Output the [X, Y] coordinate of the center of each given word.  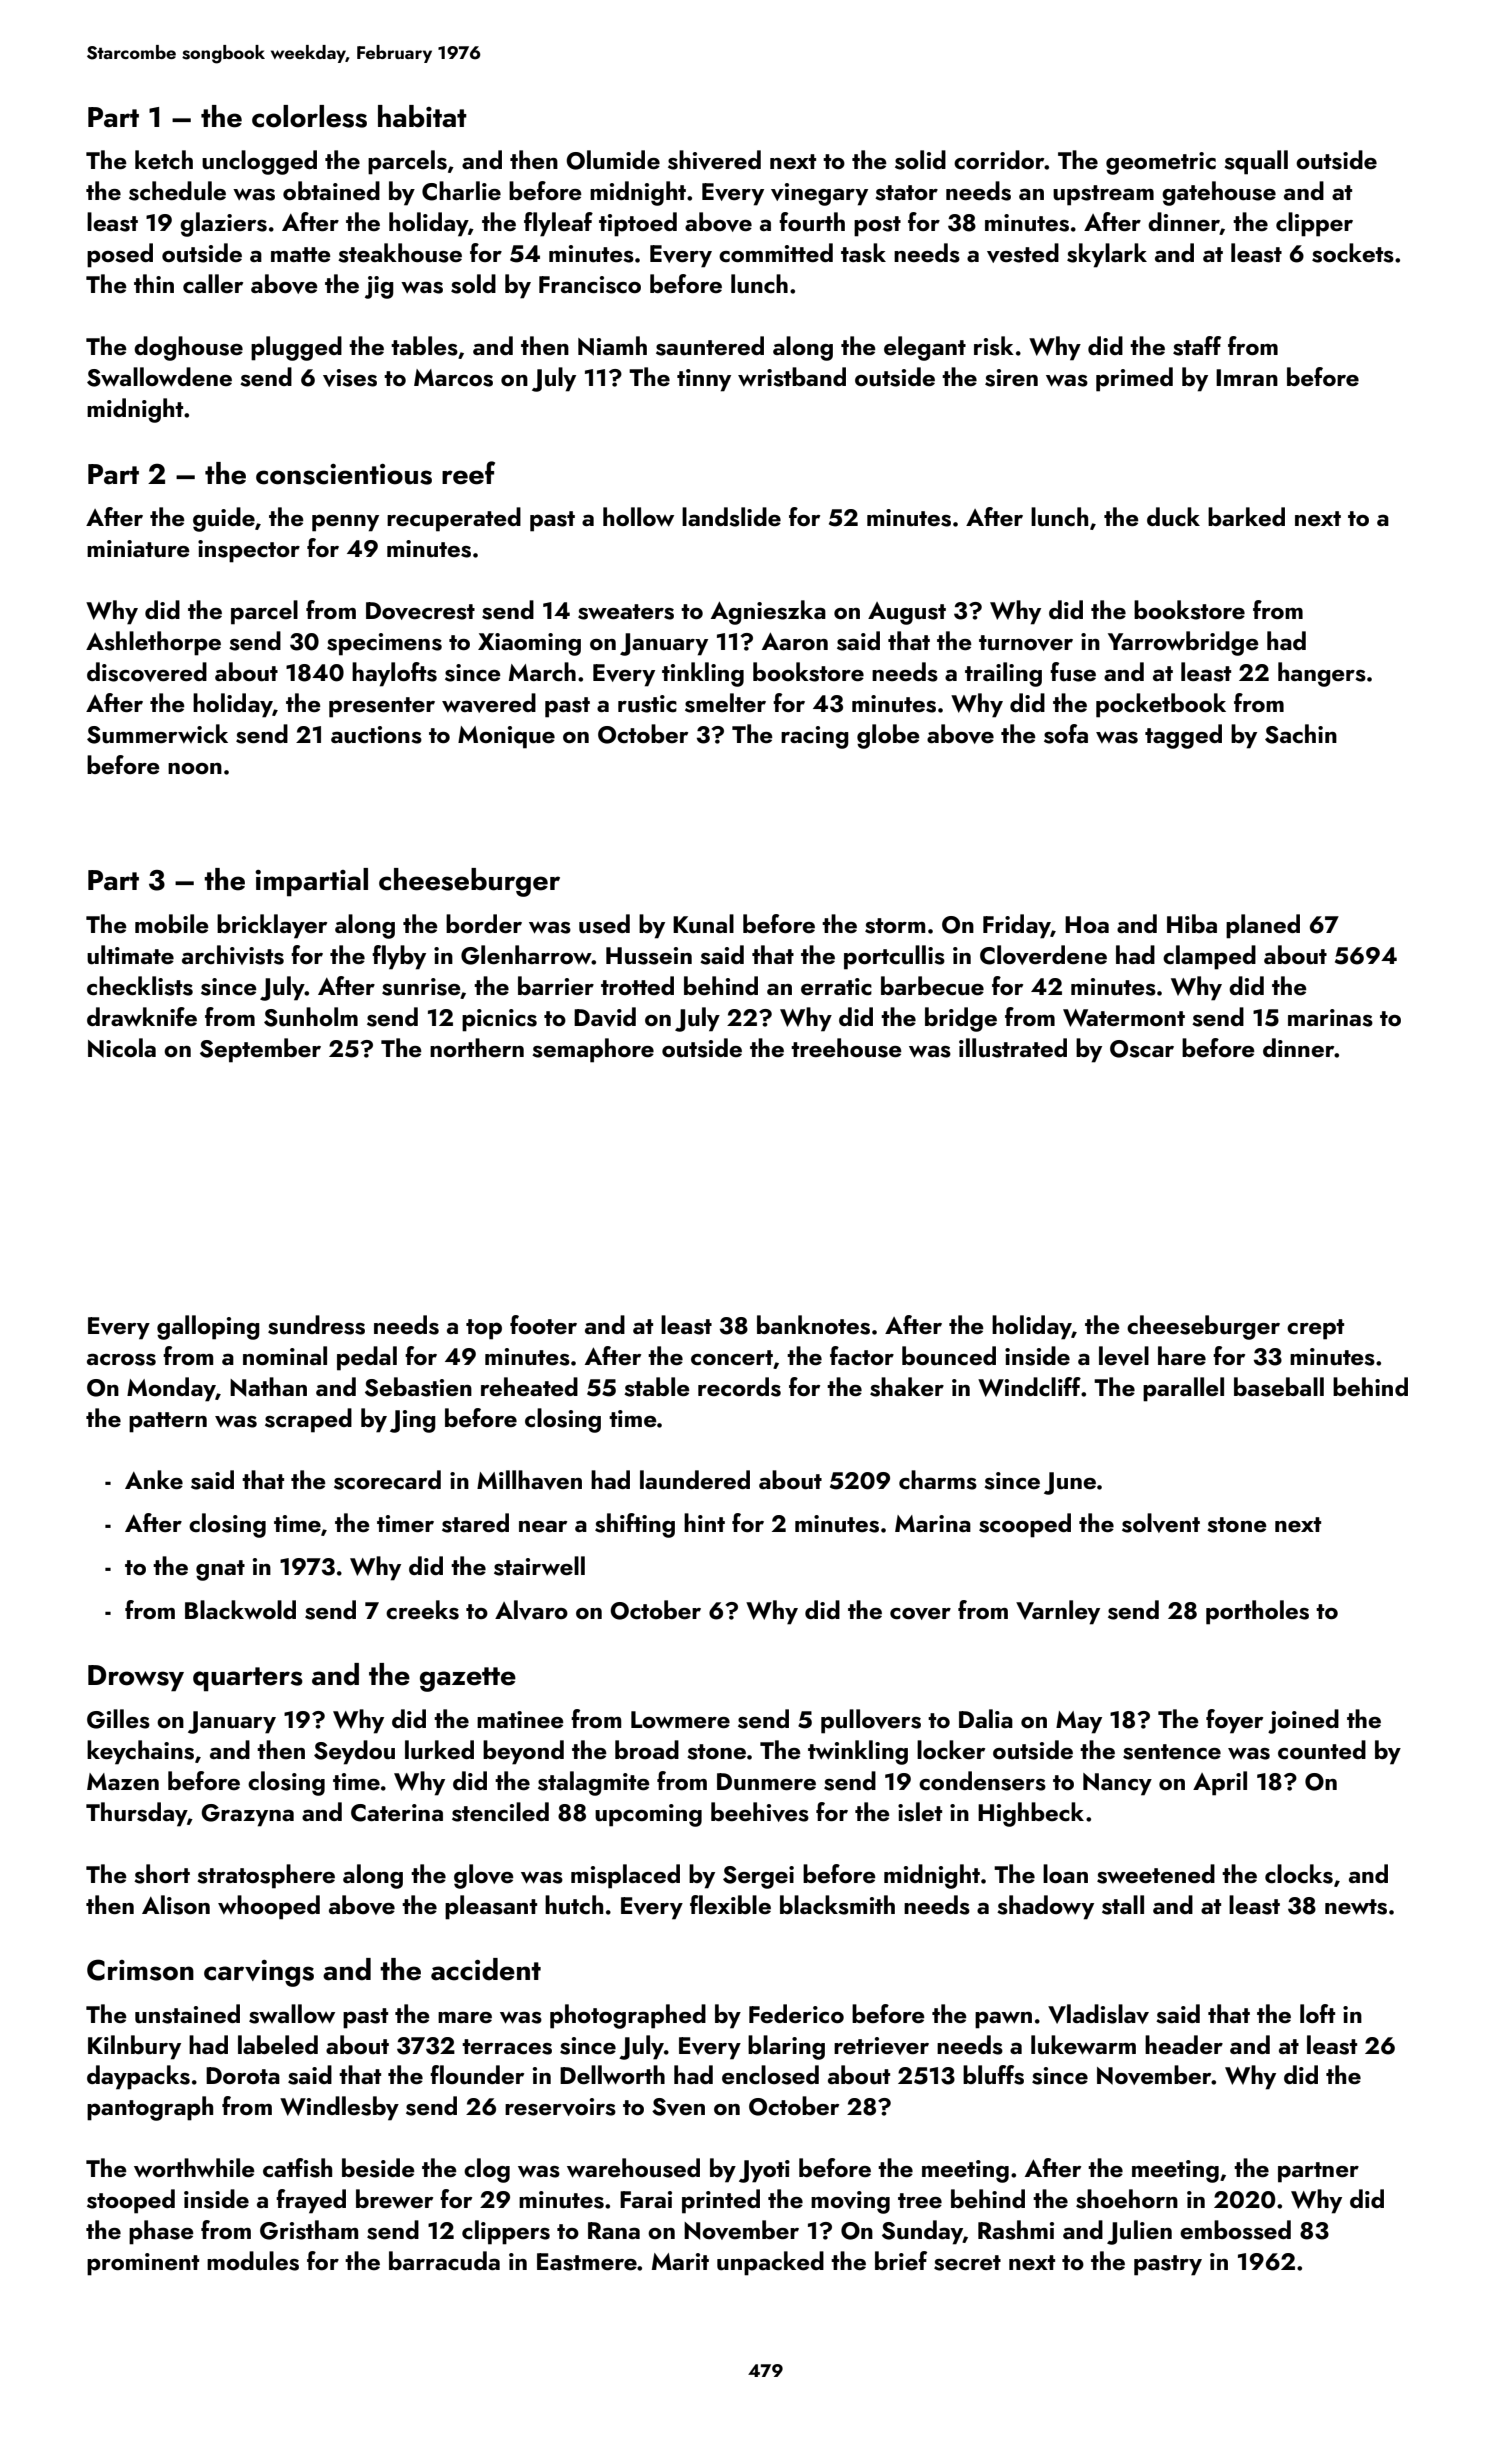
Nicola [122, 1048]
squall [1256, 162]
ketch [164, 159]
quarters [248, 1679]
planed [1263, 926]
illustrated [1013, 1048]
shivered [714, 160]
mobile [172, 923]
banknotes [813, 1325]
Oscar [1142, 1049]
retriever [881, 2046]
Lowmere [680, 1719]
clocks [1299, 1874]
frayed [311, 2201]
